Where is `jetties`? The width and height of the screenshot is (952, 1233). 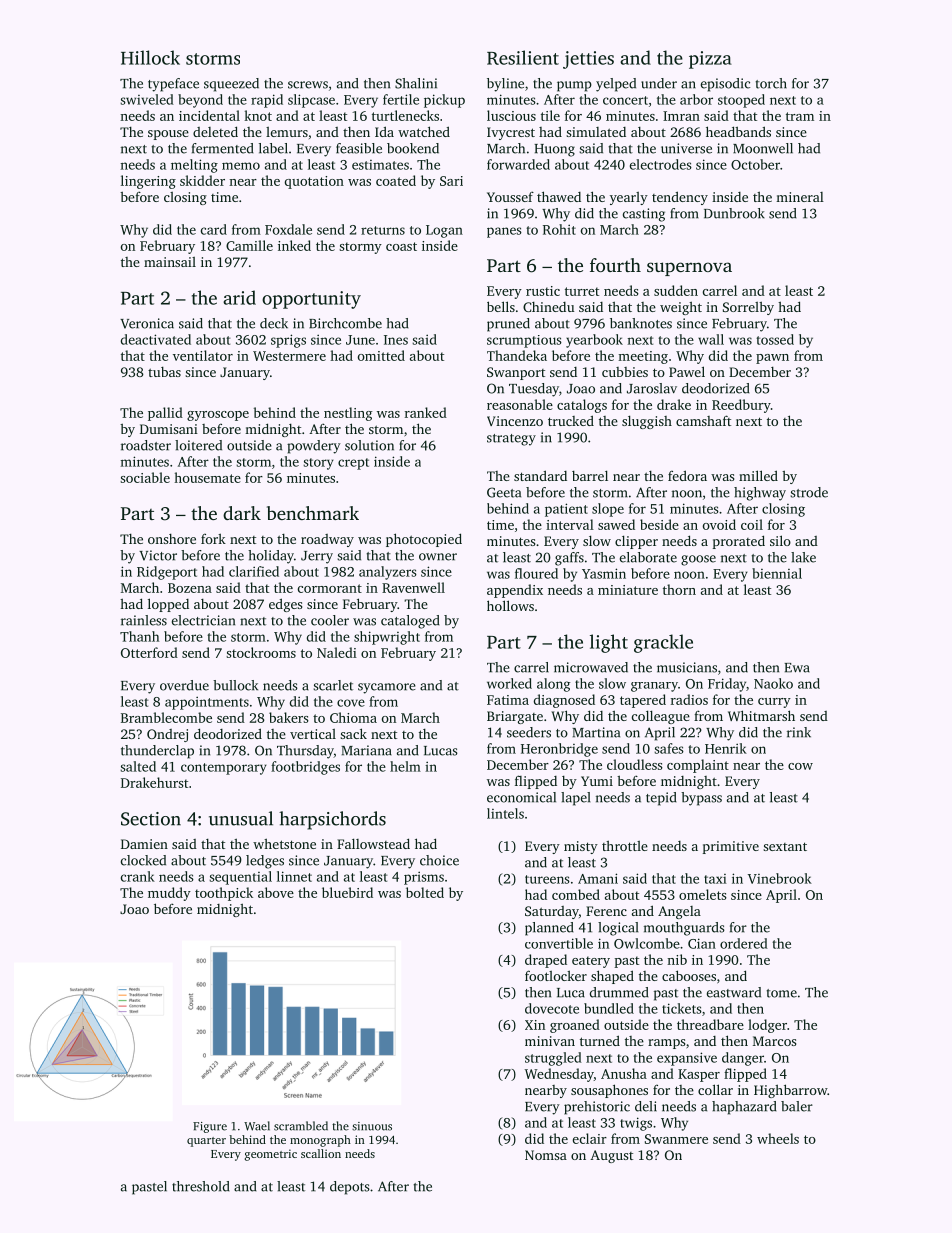
jetties is located at coordinates (588, 60).
